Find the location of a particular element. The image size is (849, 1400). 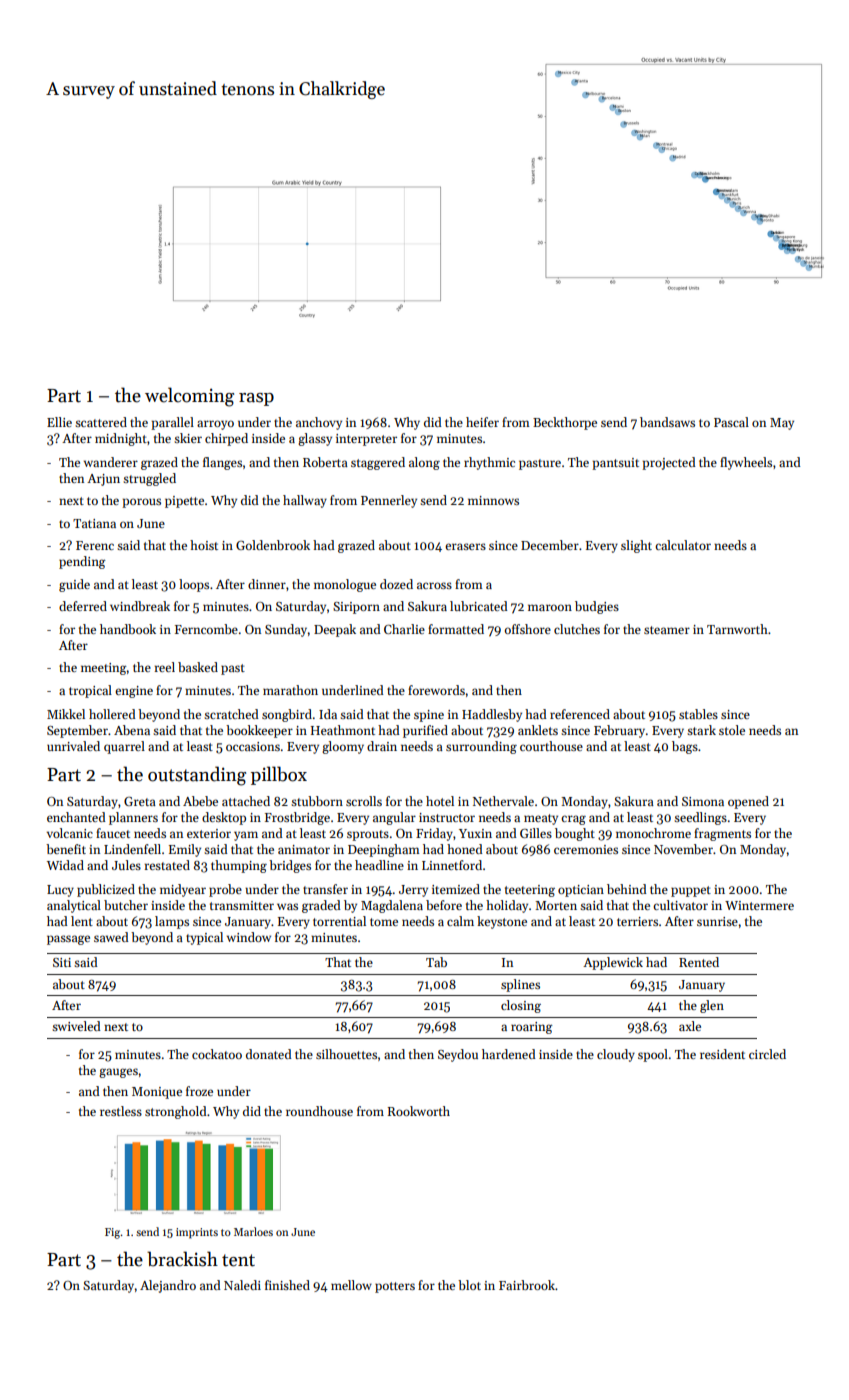

analytical is located at coordinates (74, 906).
